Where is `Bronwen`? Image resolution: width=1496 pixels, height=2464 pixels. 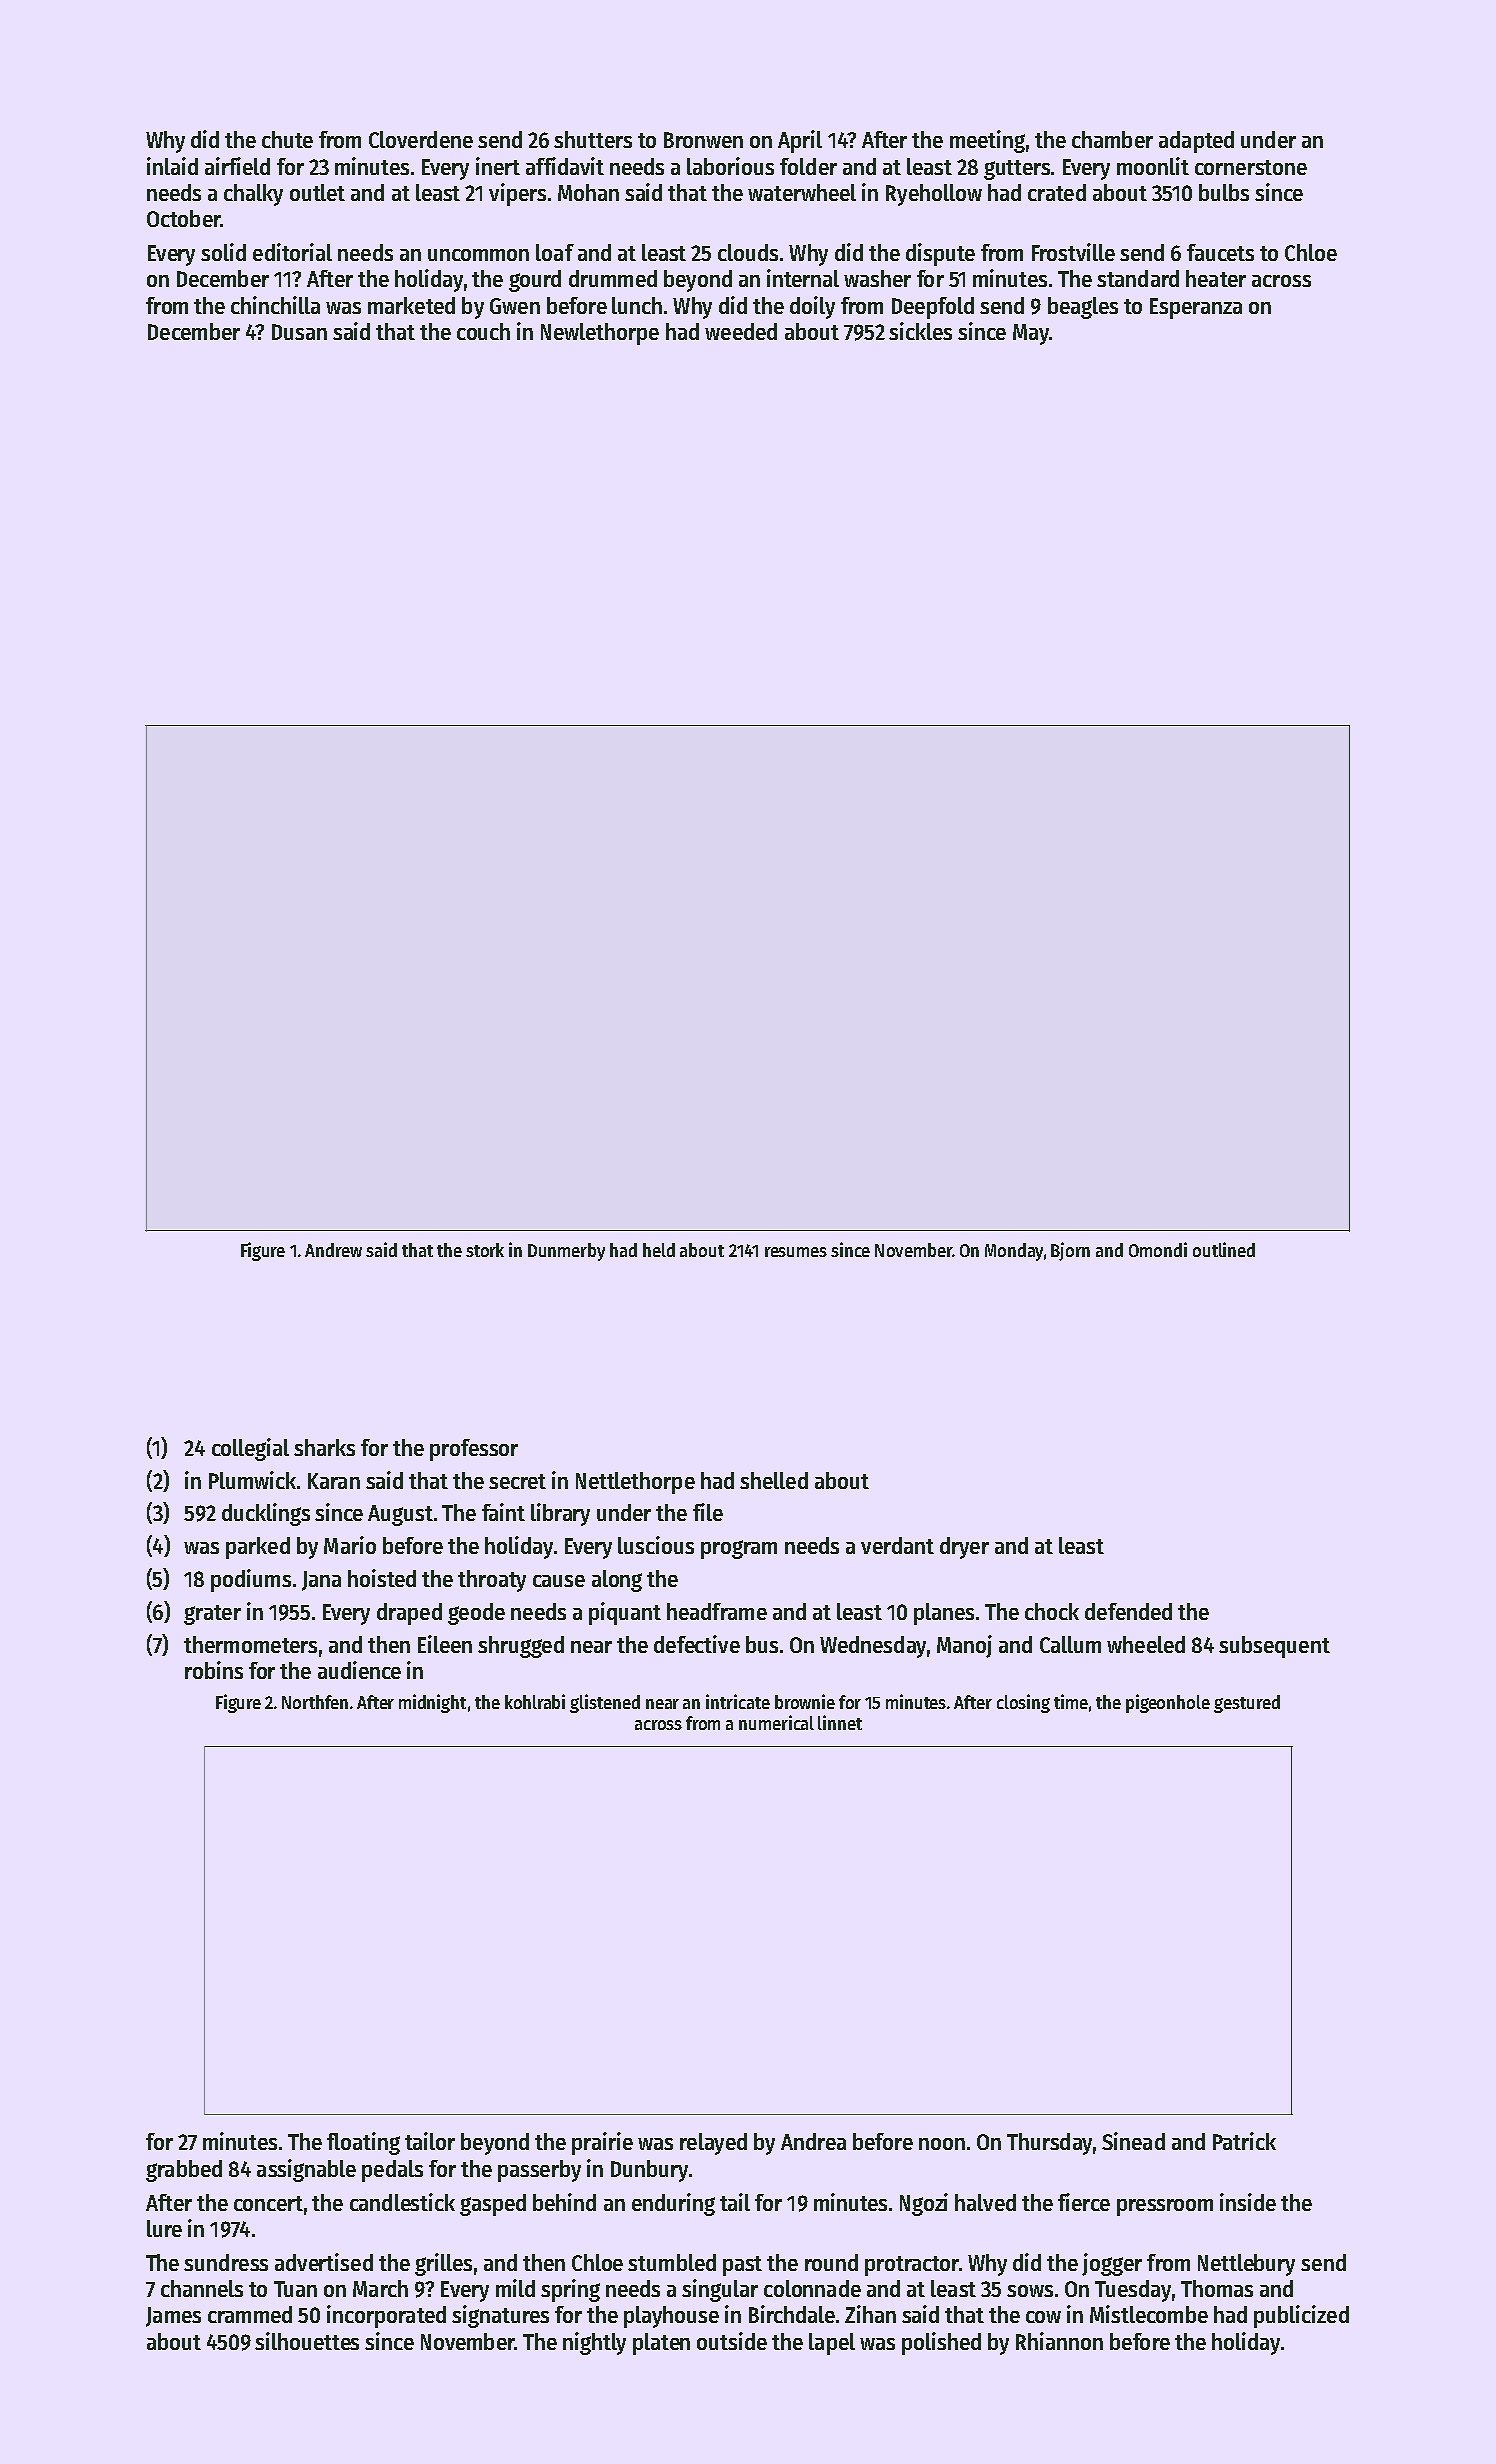
Bronwen is located at coordinates (703, 140).
